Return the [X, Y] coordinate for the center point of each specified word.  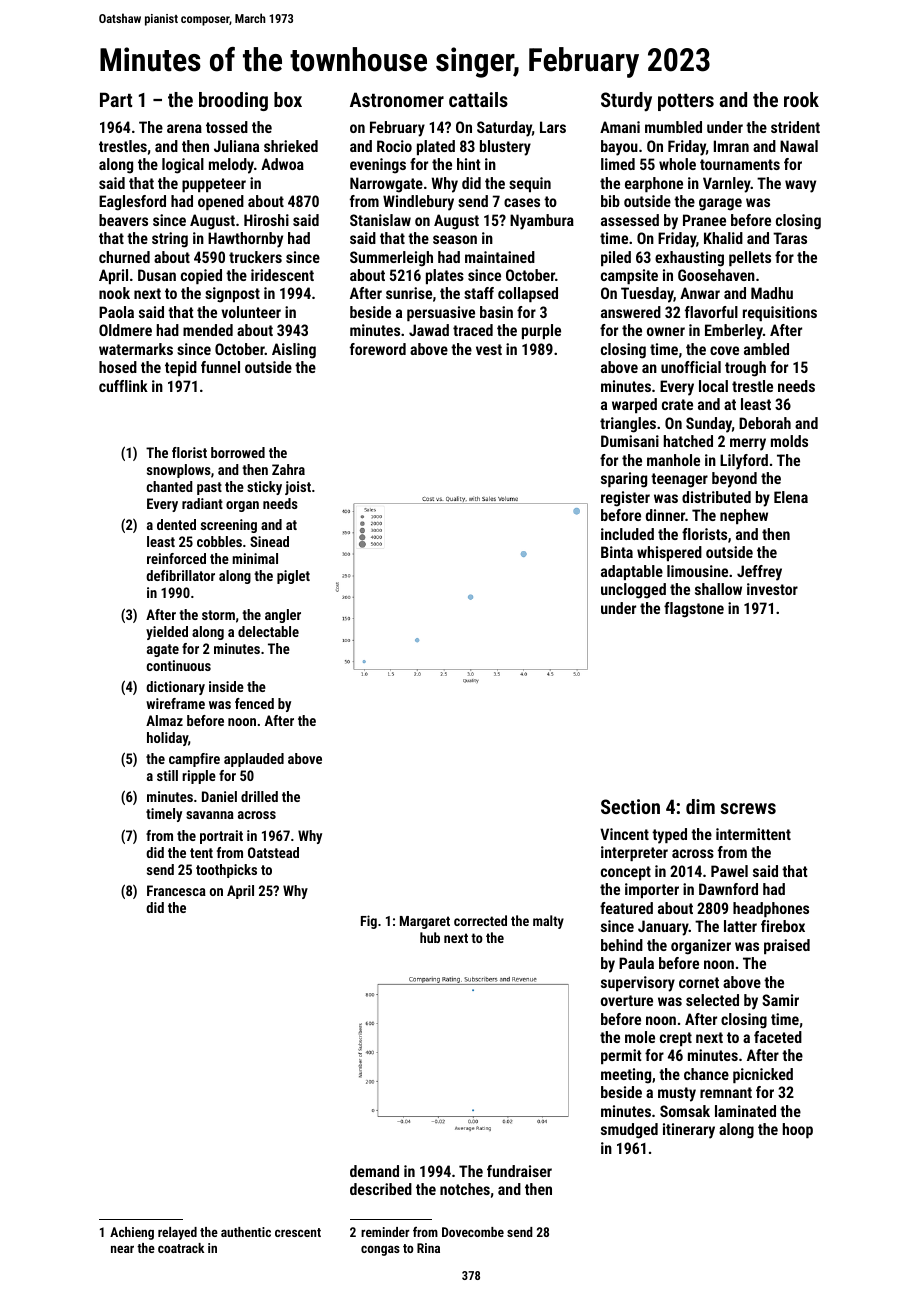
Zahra [288, 469]
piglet [293, 577]
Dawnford [728, 889]
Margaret [425, 922]
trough [745, 369]
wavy [800, 186]
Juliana [236, 146]
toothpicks [226, 871]
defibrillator [180, 575]
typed [669, 836]
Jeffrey [759, 573]
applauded [254, 760]
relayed [177, 1233]
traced [473, 330]
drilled [259, 796]
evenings [378, 166]
